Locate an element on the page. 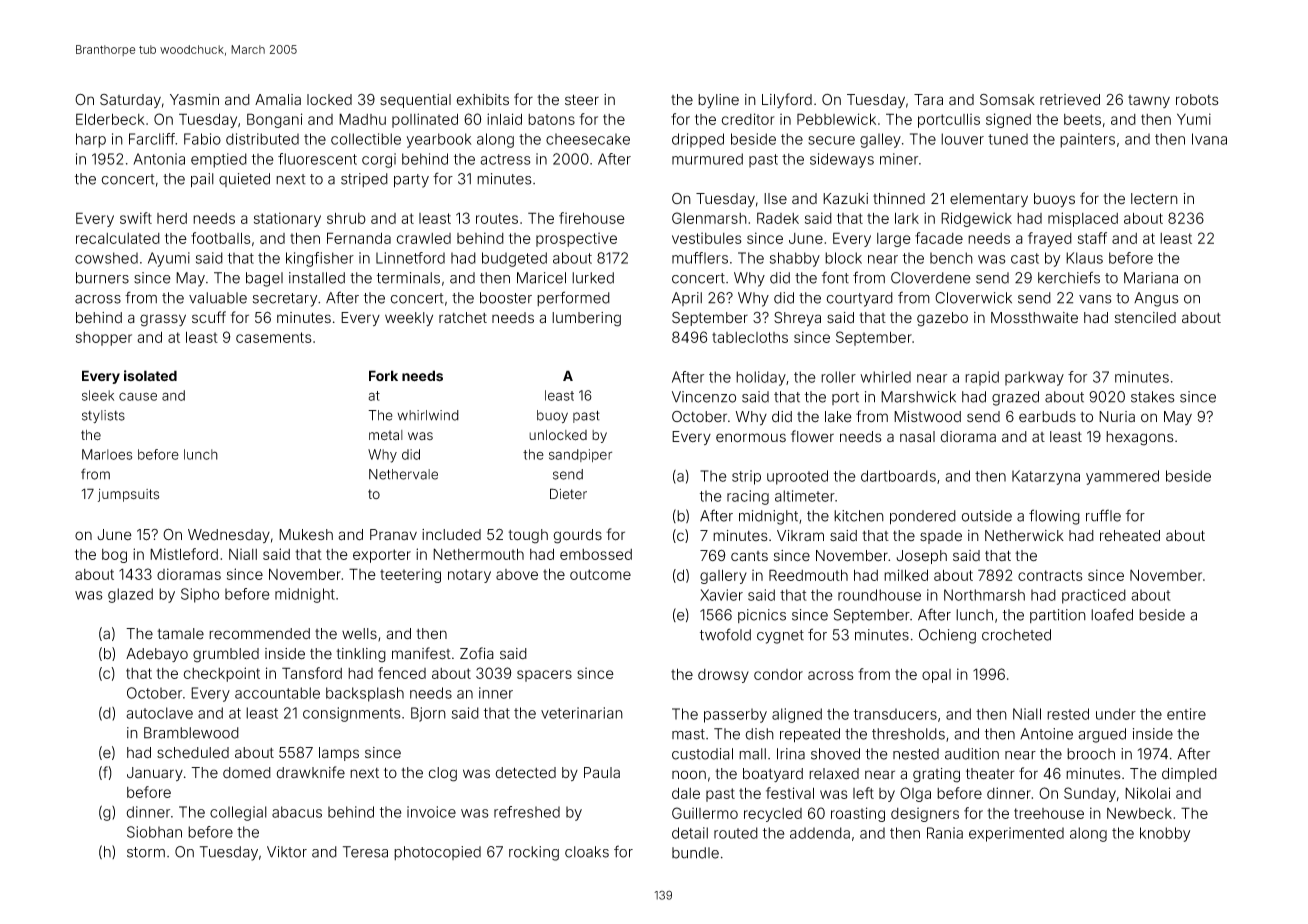  grumbled is located at coordinates (226, 655).
